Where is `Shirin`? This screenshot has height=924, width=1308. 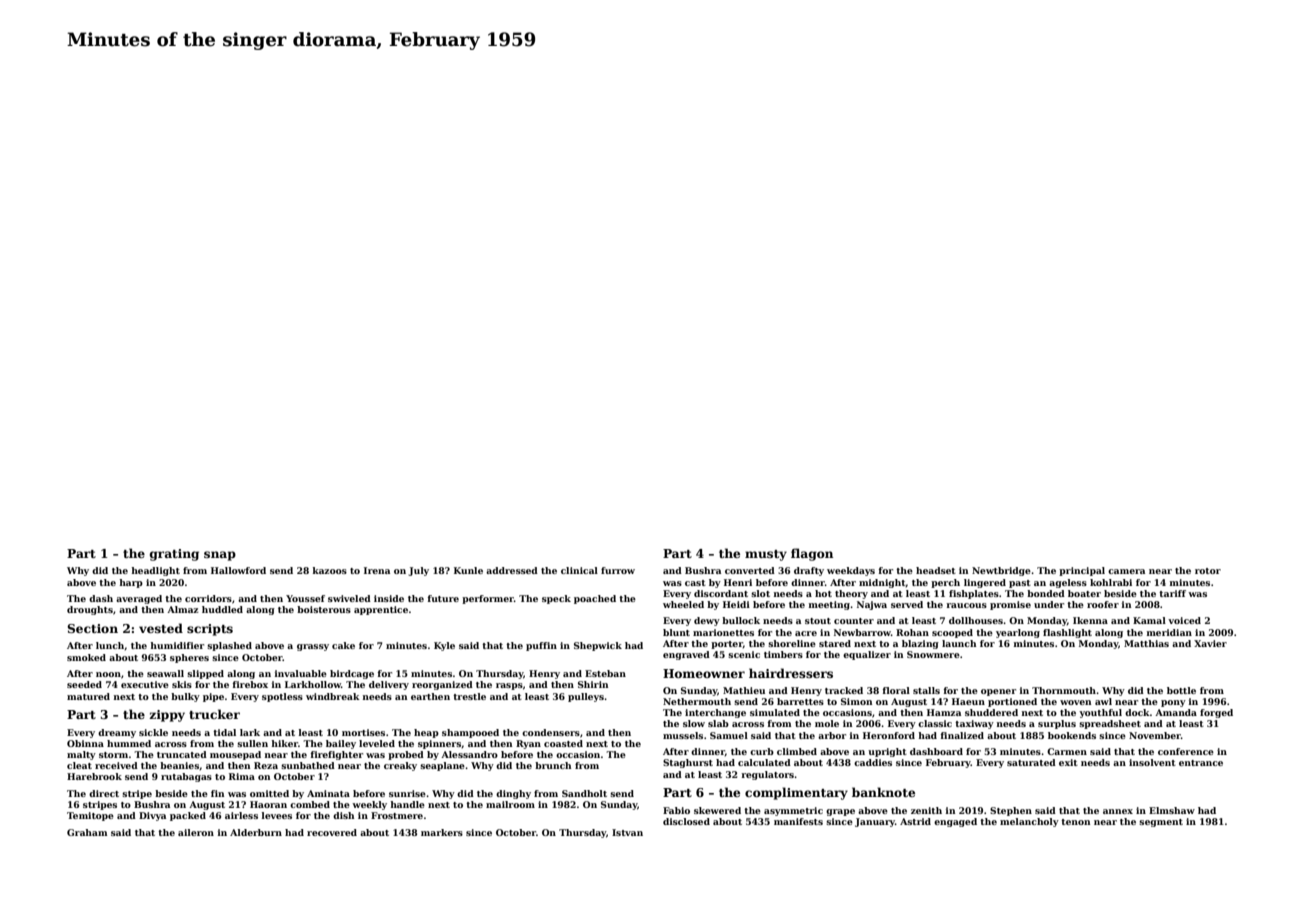
Shirin is located at coordinates (593, 684).
